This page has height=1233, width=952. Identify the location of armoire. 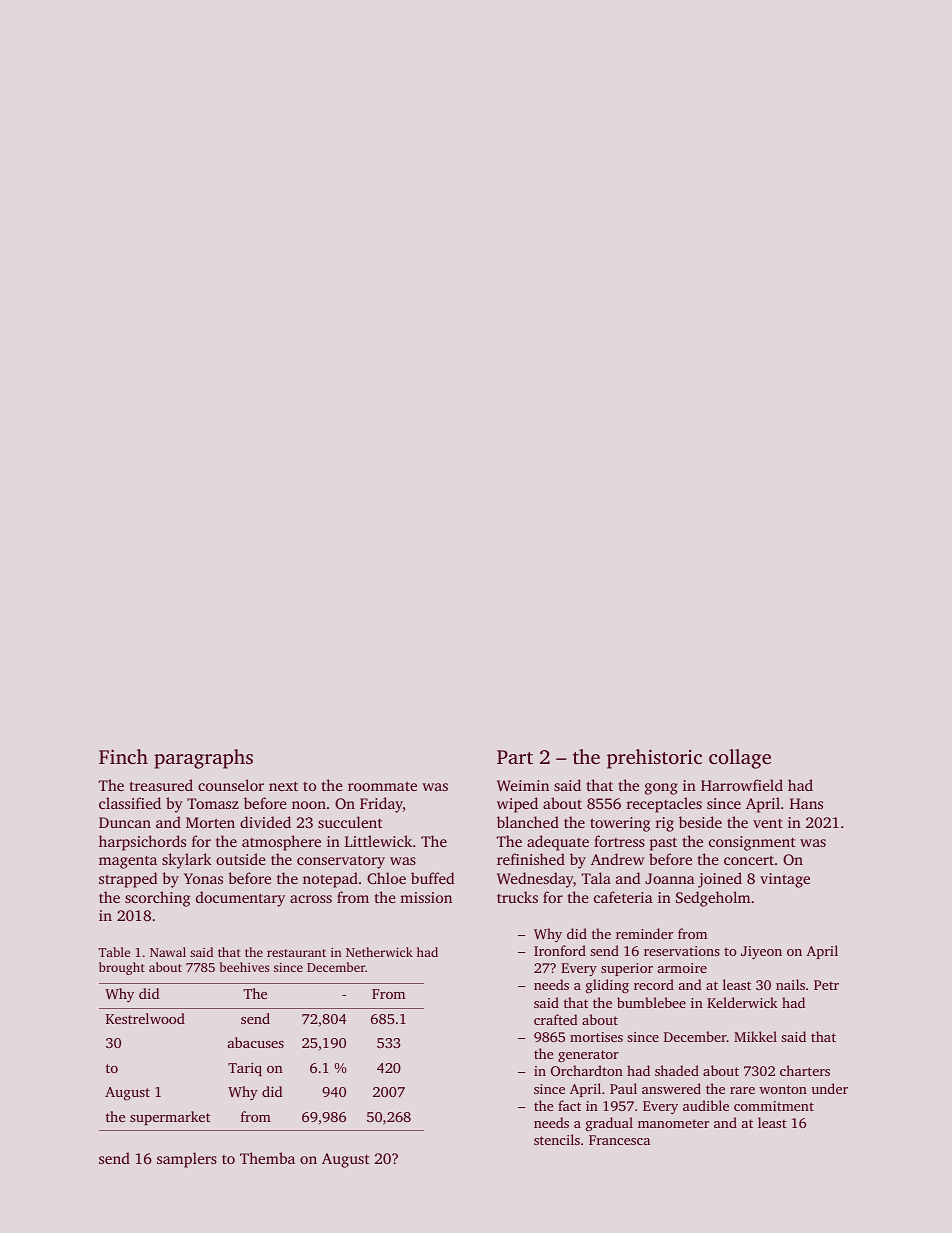
(682, 968).
